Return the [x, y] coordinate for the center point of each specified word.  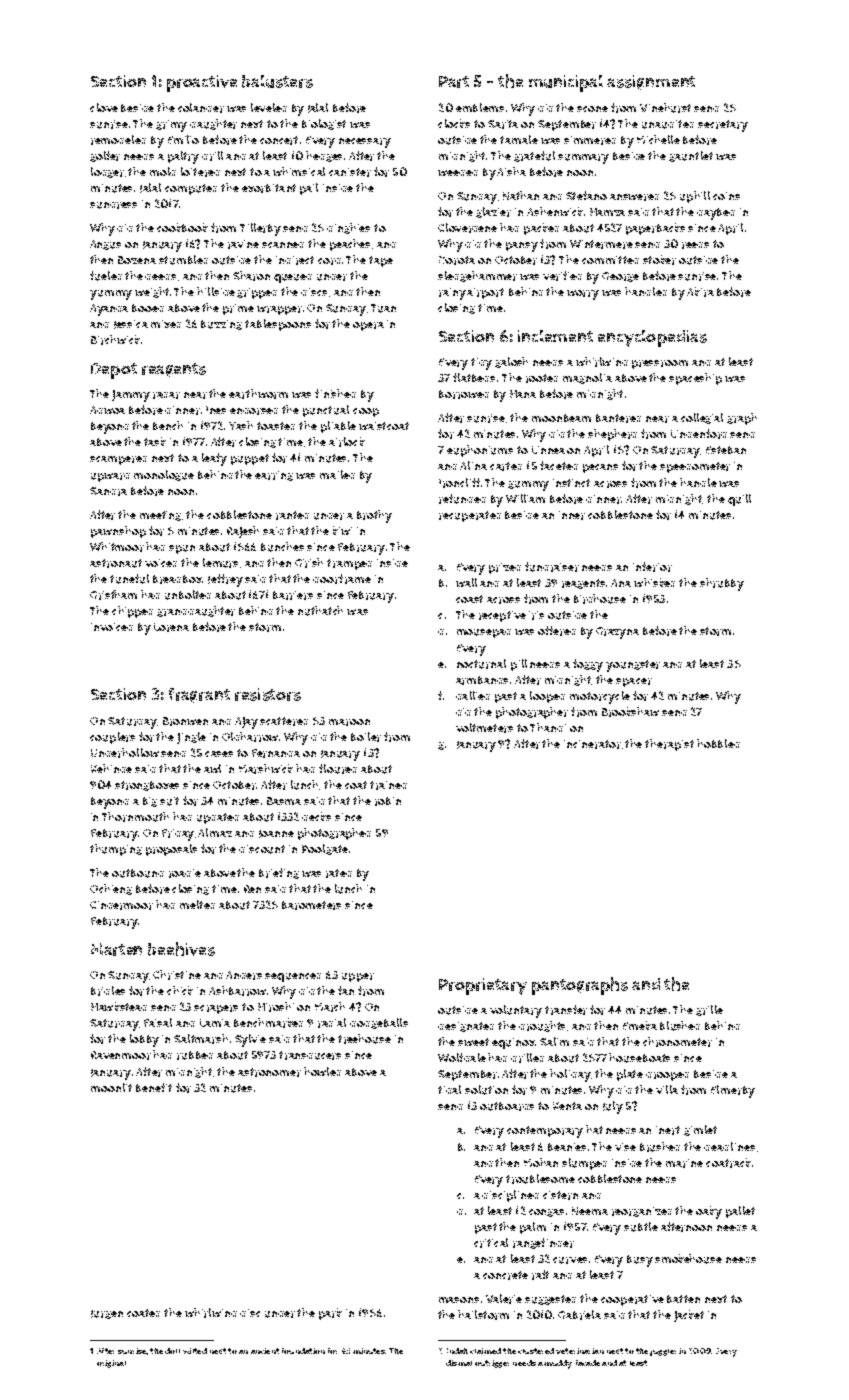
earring [274, 476]
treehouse [364, 1039]
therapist [669, 745]
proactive [202, 83]
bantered [618, 418]
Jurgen [107, 1314]
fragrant [199, 695]
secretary [723, 126]
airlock [347, 442]
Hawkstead [119, 1006]
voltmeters [484, 728]
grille [709, 1010]
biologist [324, 124]
